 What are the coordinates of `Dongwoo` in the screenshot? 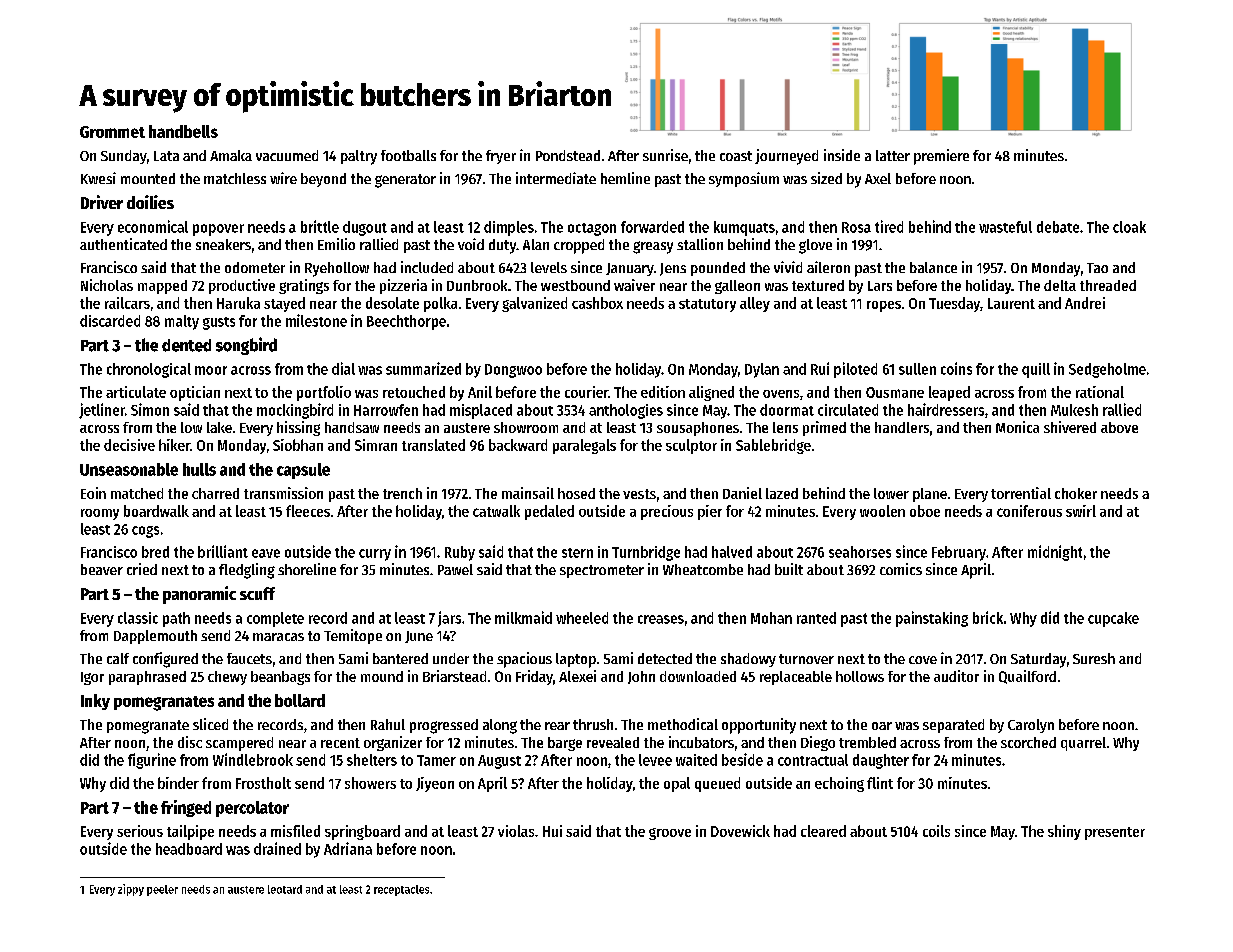 It's located at (513, 371).
